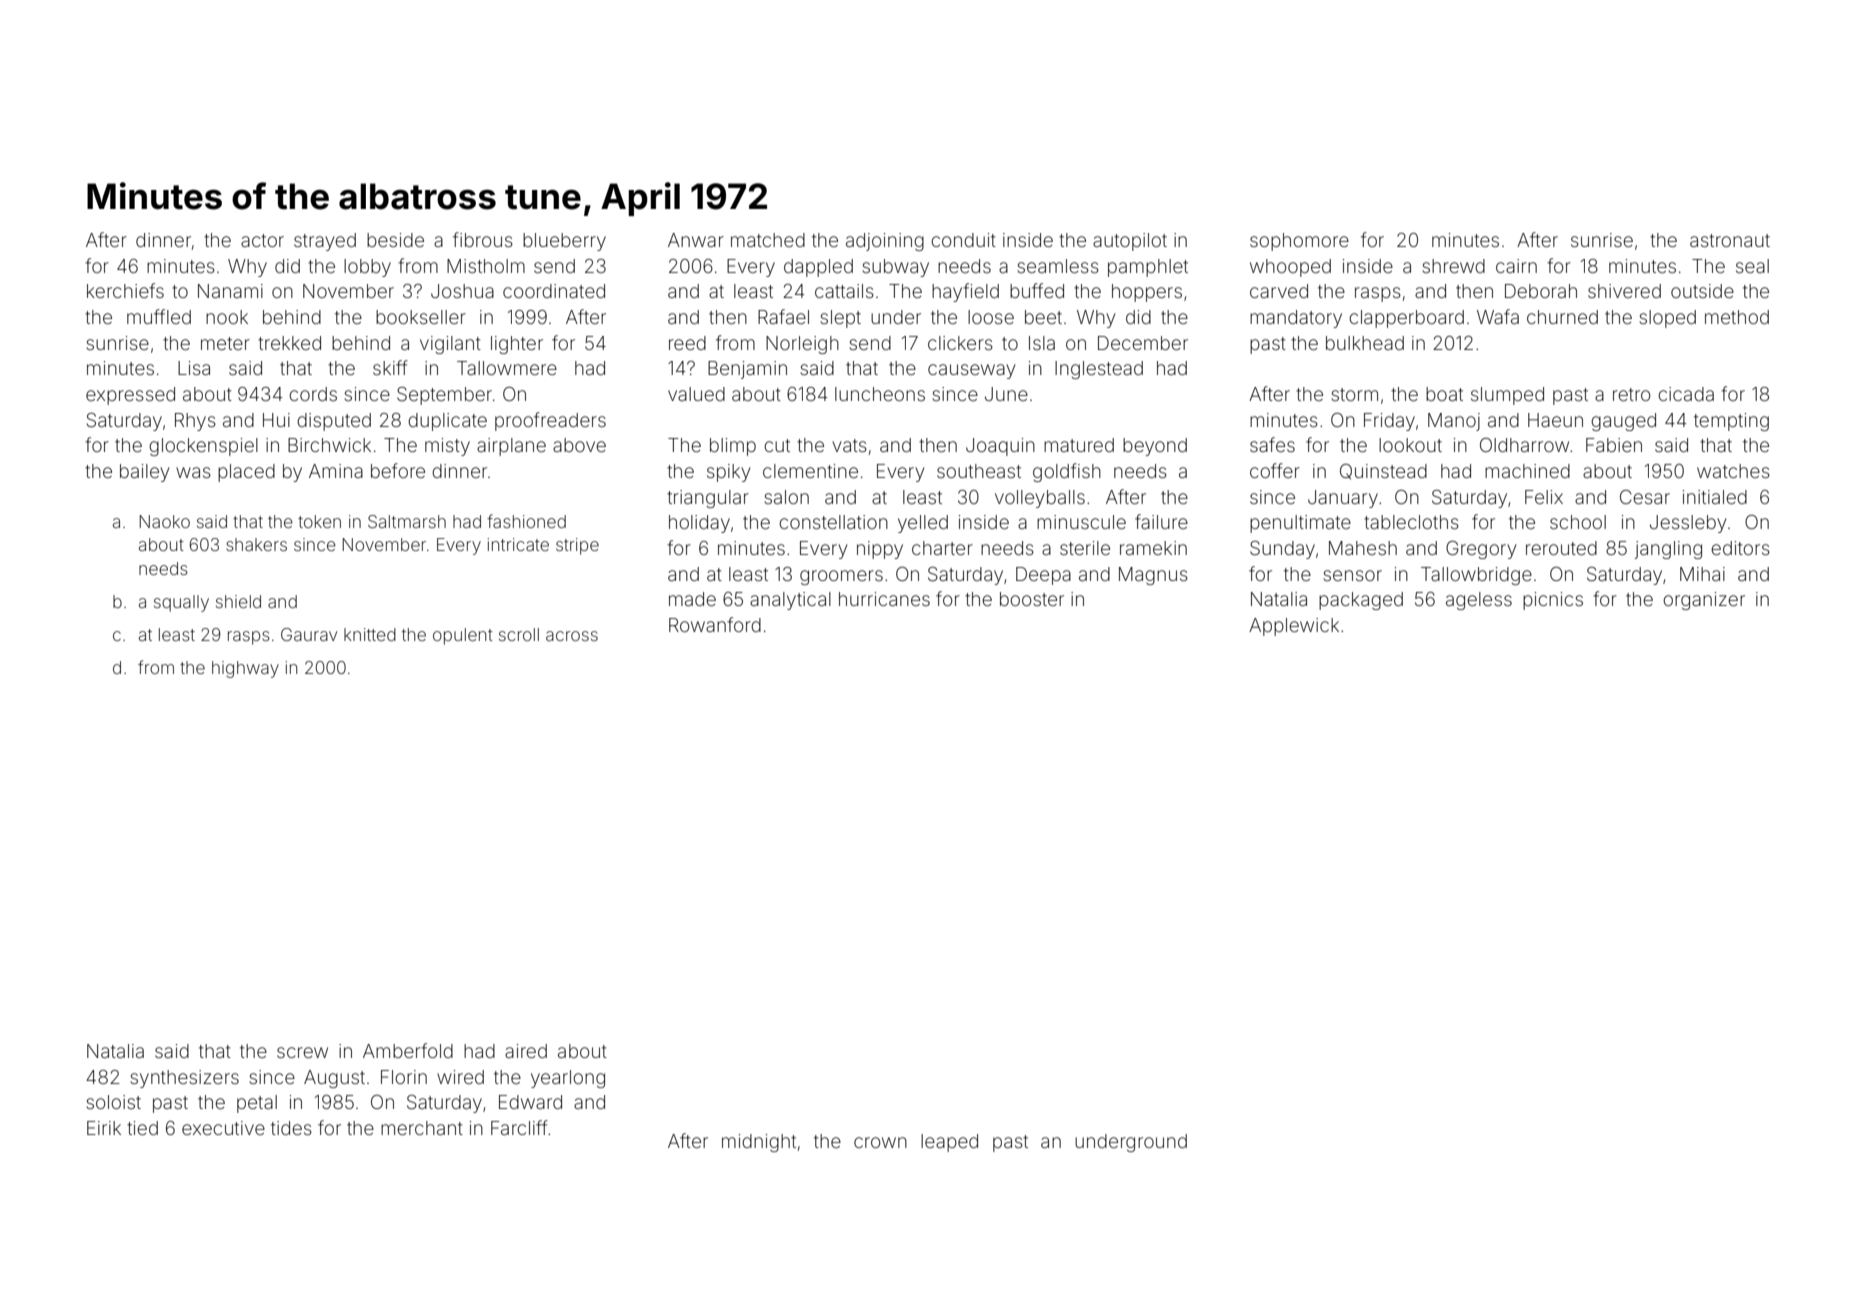 The height and width of the page is (1312, 1856). Describe the element at coordinates (1731, 422) in the page. I see `tempting` at that location.
